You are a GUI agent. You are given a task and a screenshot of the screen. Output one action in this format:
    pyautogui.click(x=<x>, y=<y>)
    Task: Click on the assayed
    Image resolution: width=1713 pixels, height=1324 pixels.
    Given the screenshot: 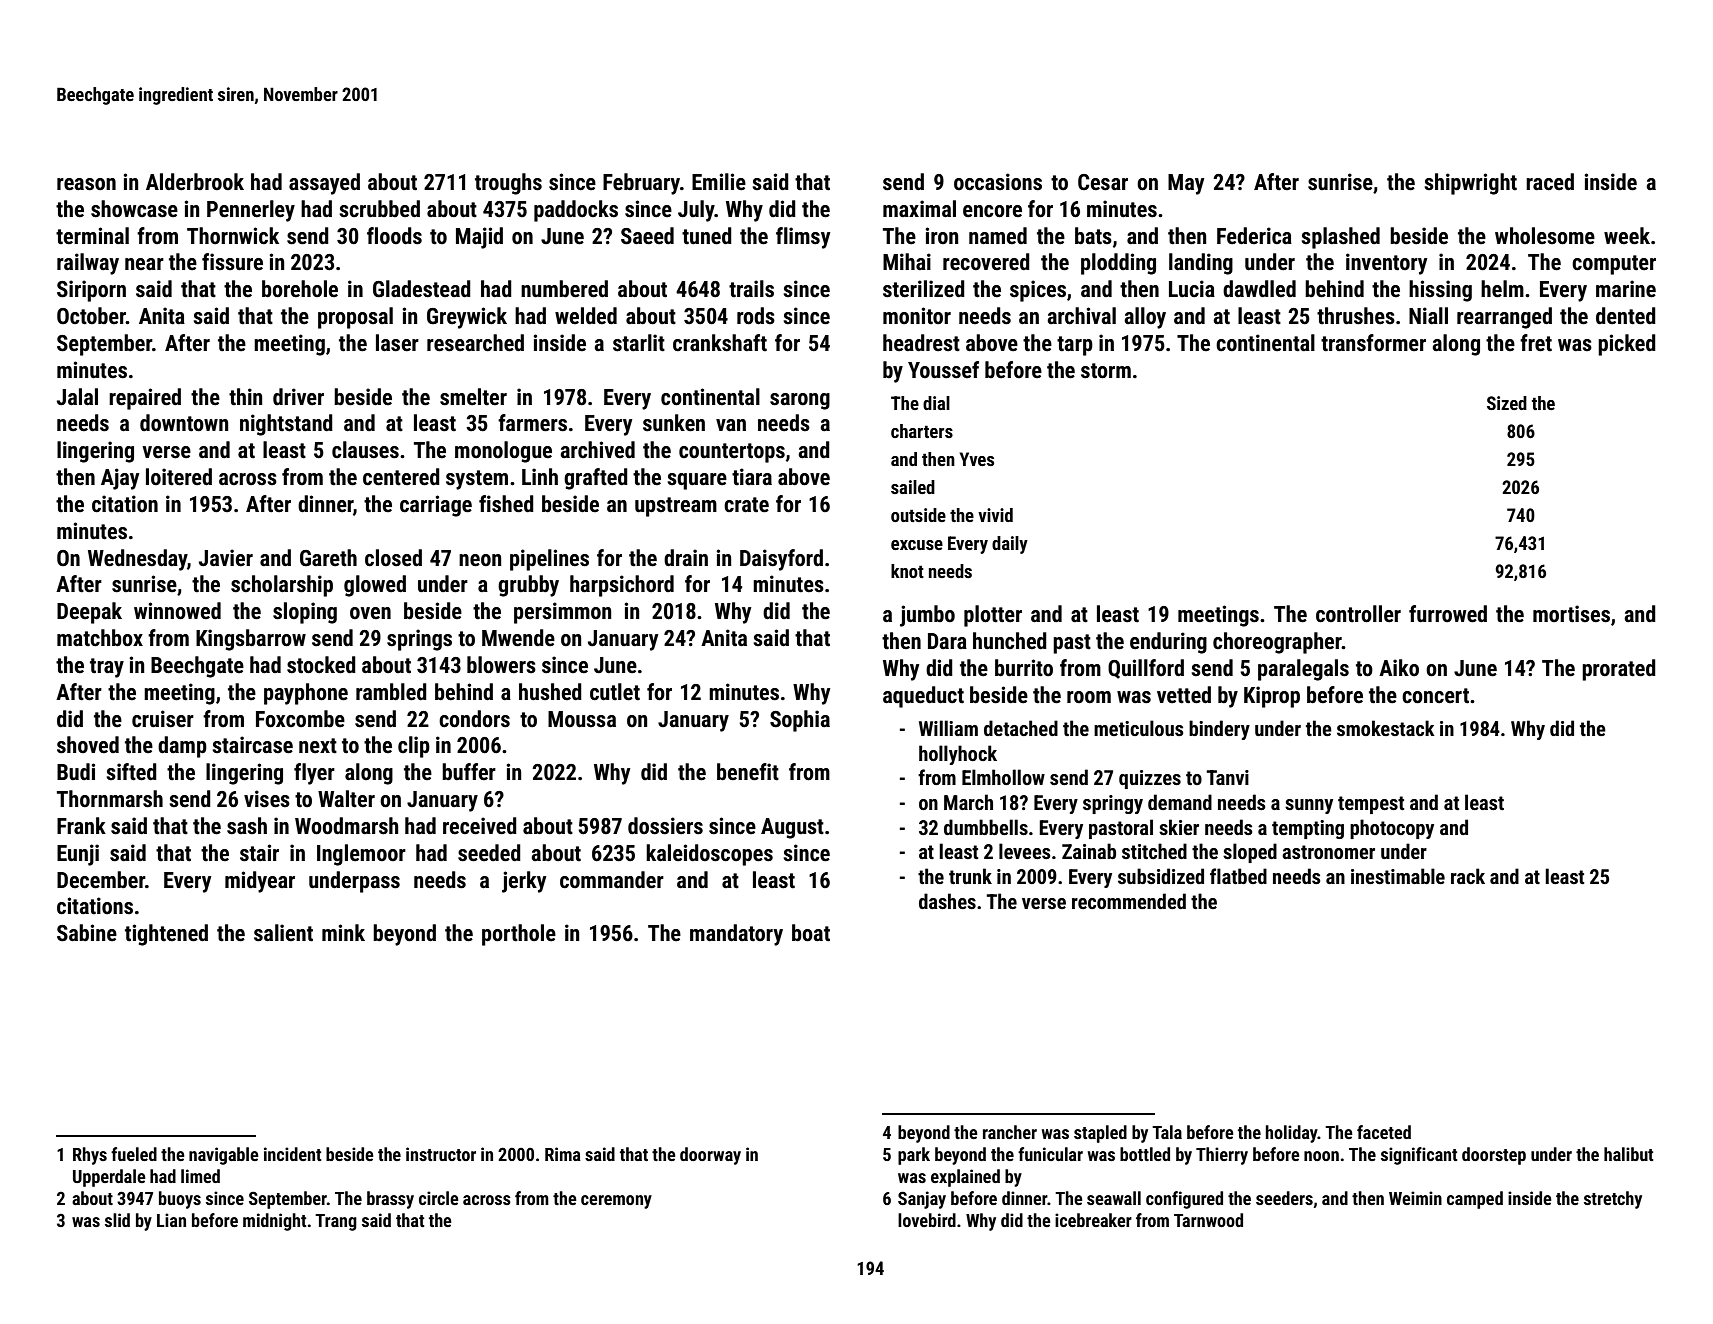 What is the action you would take?
    pyautogui.click(x=324, y=184)
